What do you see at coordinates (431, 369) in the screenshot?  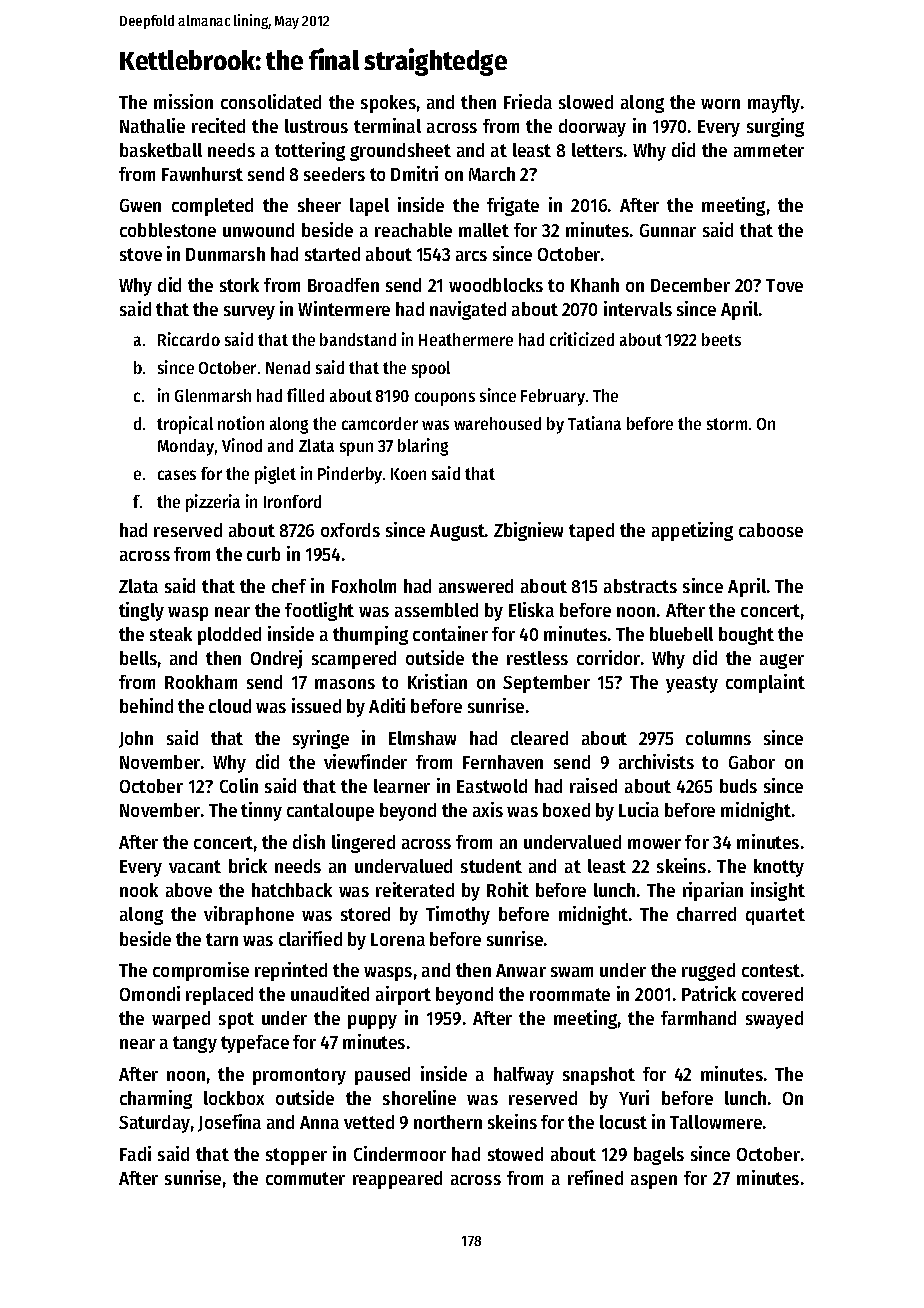 I see `spool` at bounding box center [431, 369].
